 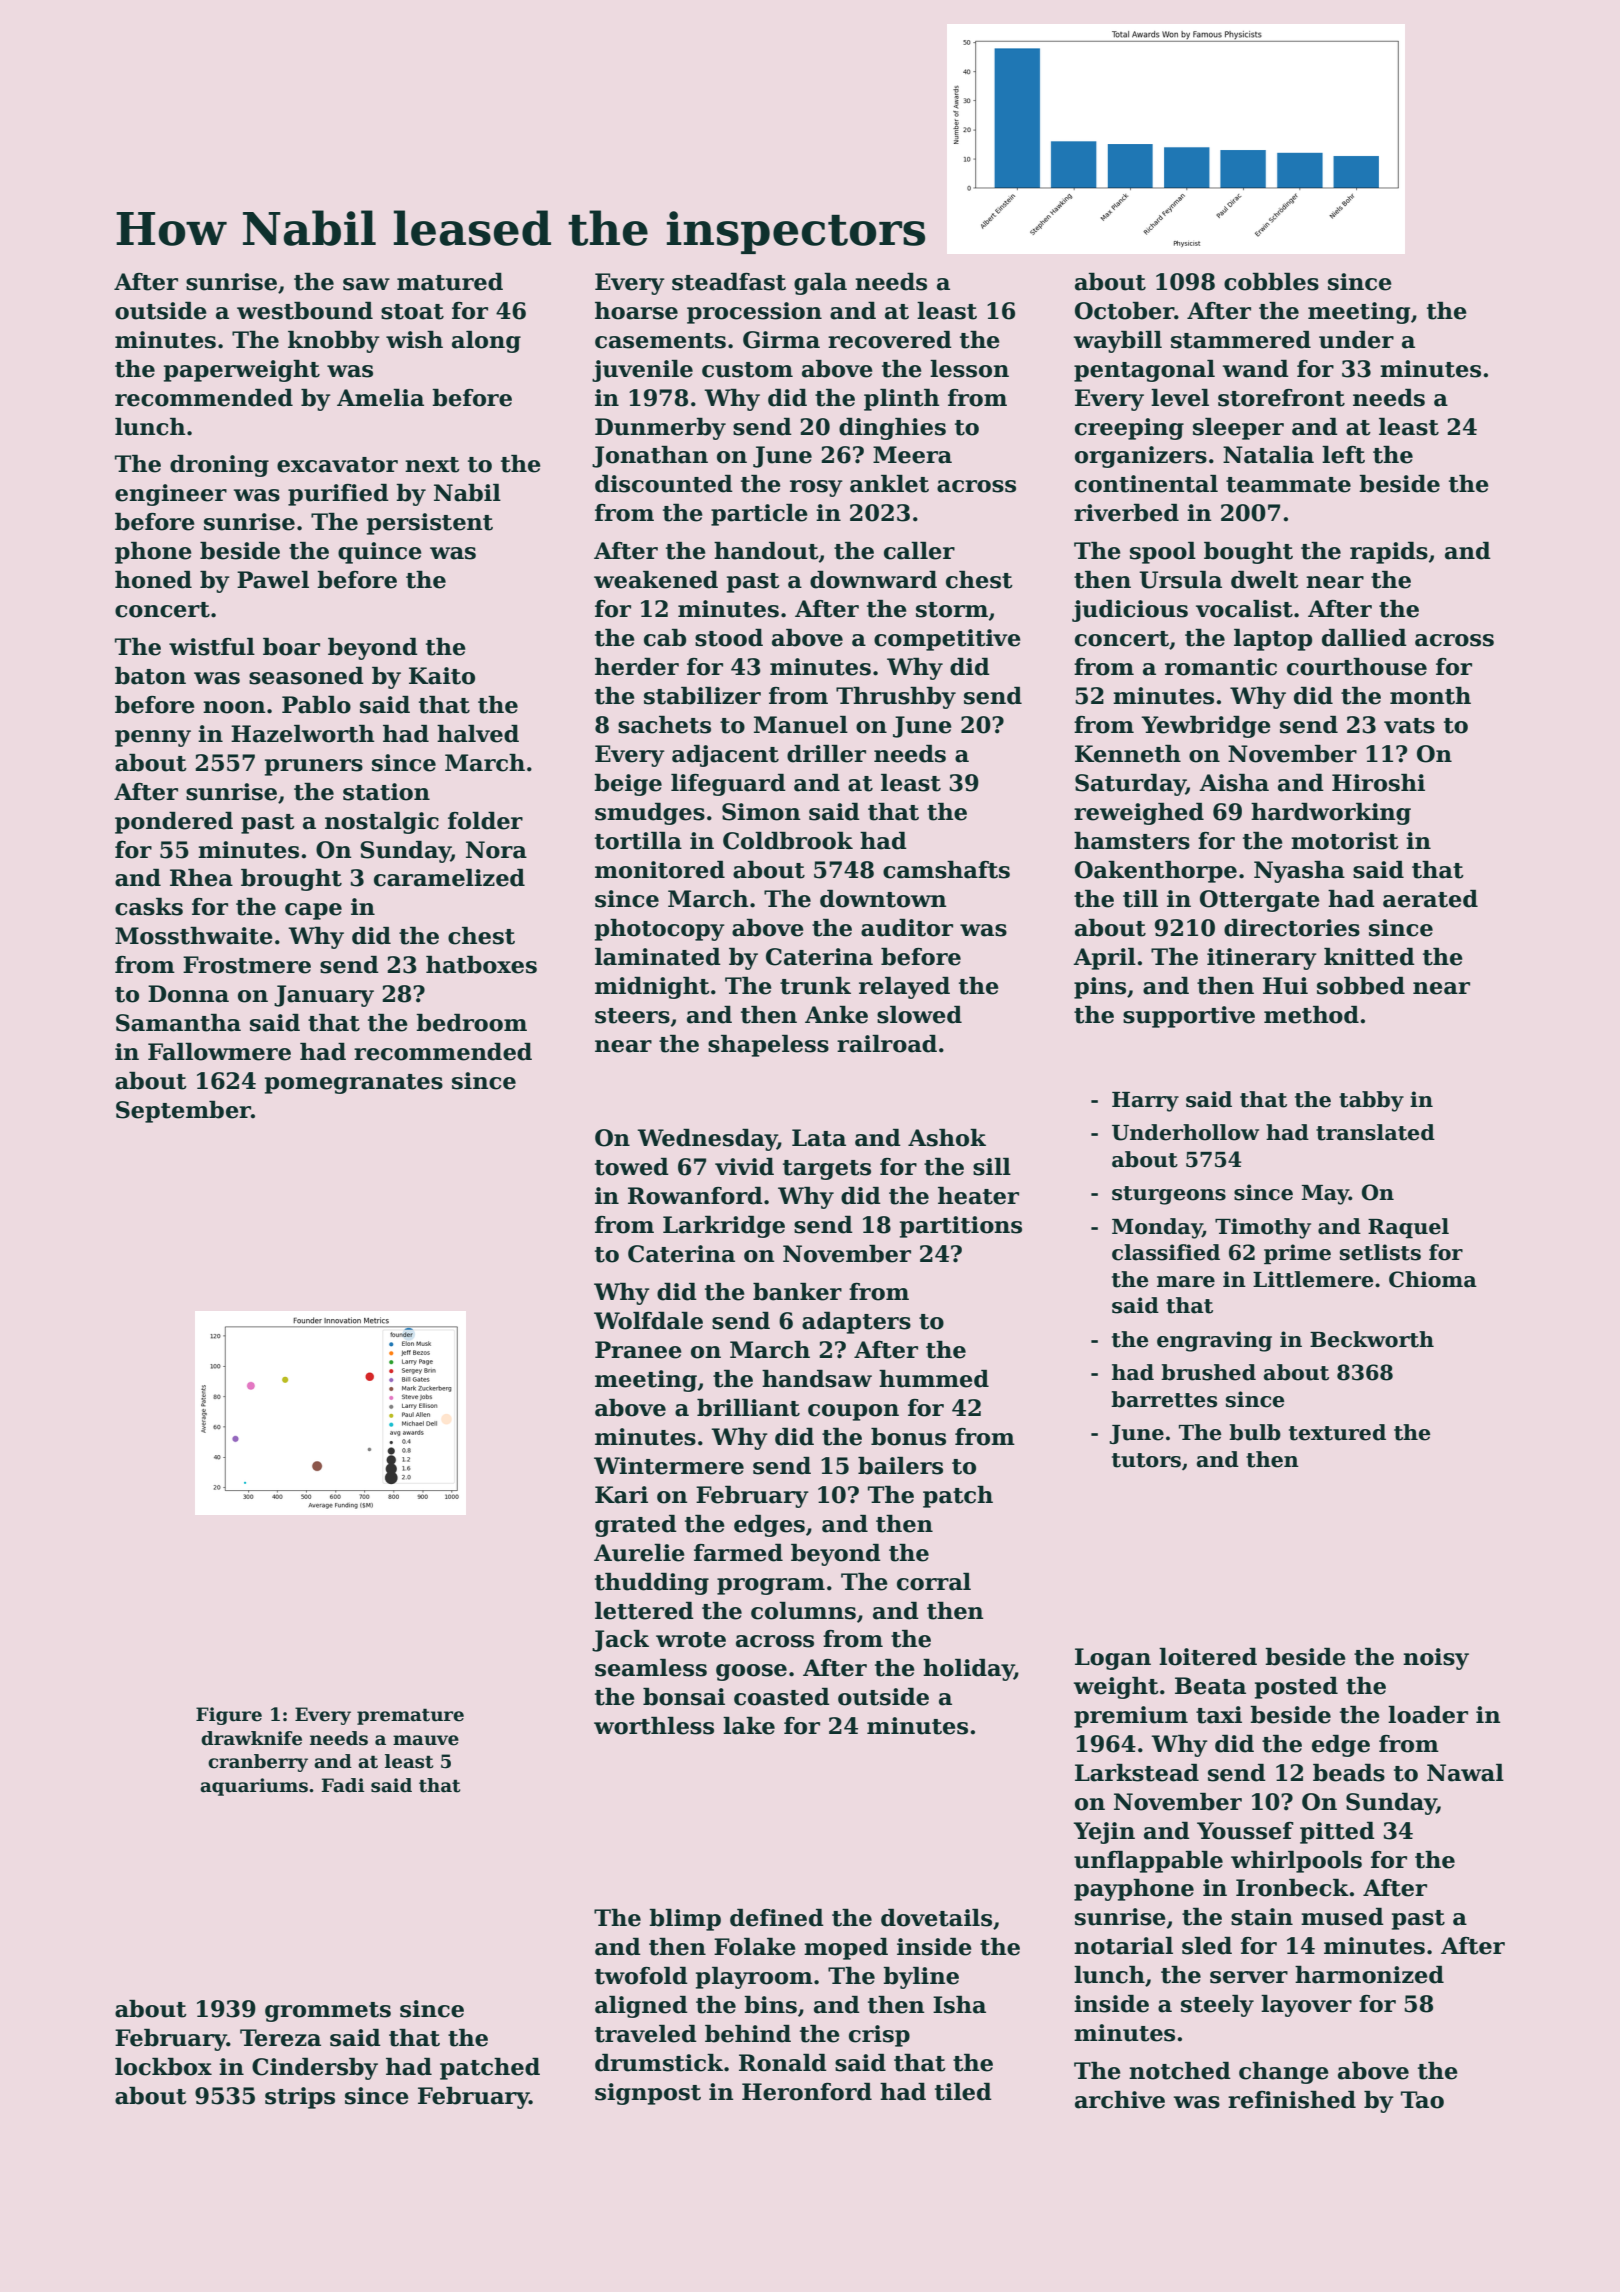 What do you see at coordinates (1430, 899) in the image?
I see `aerated` at bounding box center [1430, 899].
